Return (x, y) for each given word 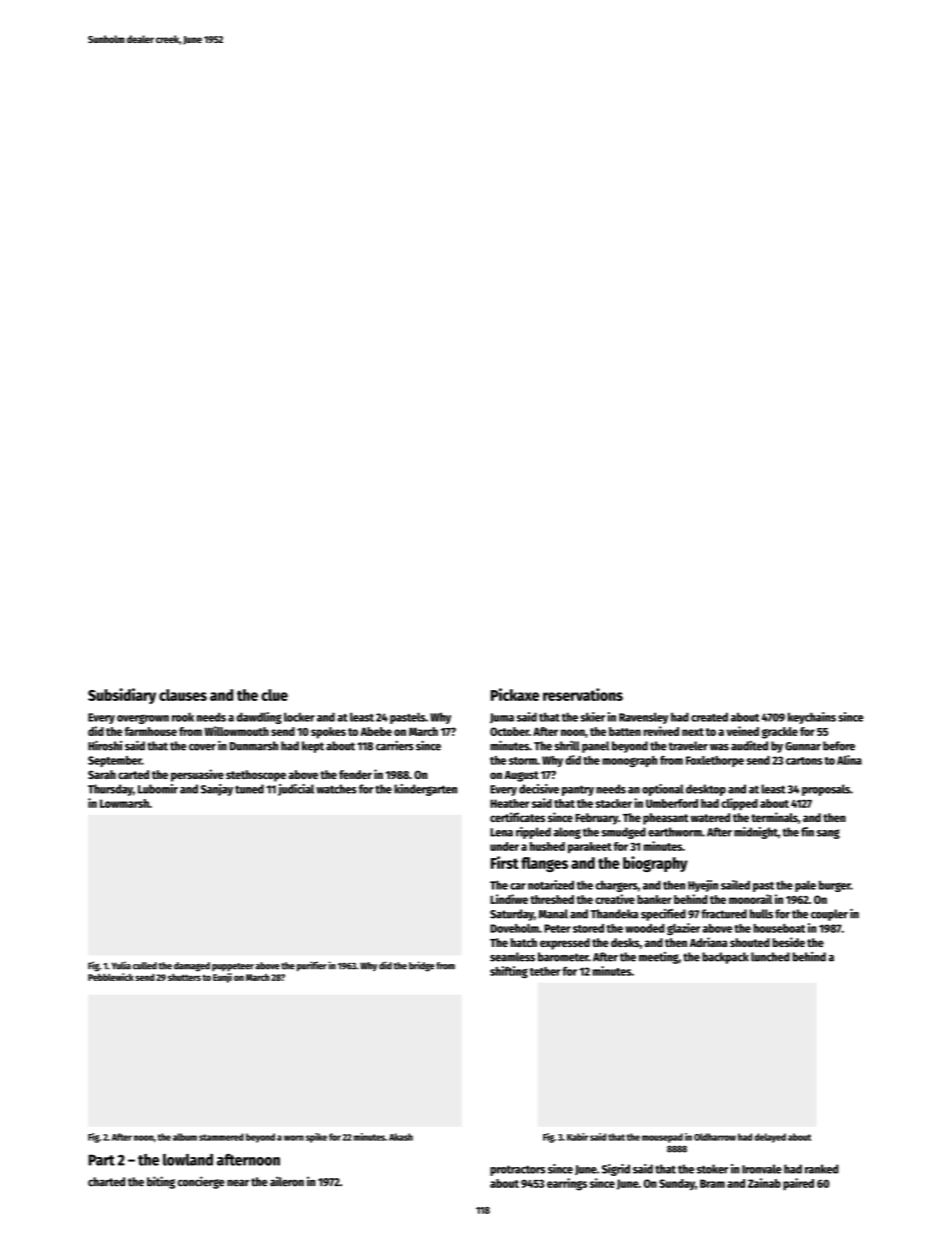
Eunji (222, 978)
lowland (188, 1160)
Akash (401, 1137)
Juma (502, 718)
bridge (422, 966)
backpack (725, 958)
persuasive (197, 775)
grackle (780, 733)
